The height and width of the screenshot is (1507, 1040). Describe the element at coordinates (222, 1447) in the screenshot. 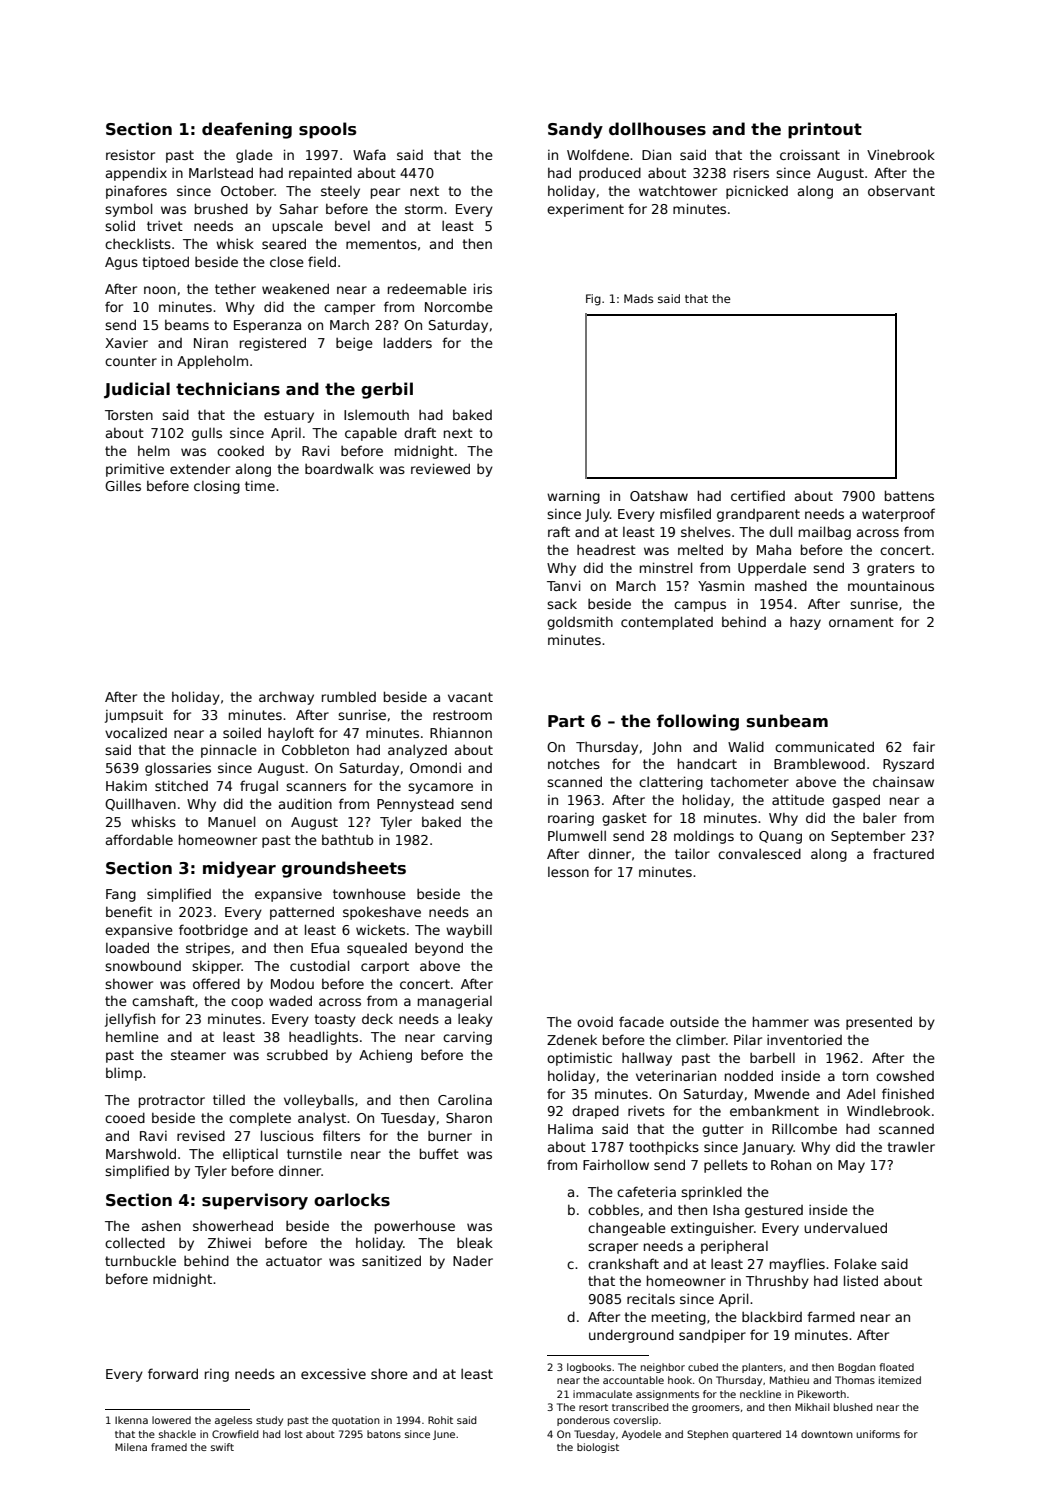

I see `swift` at that location.
